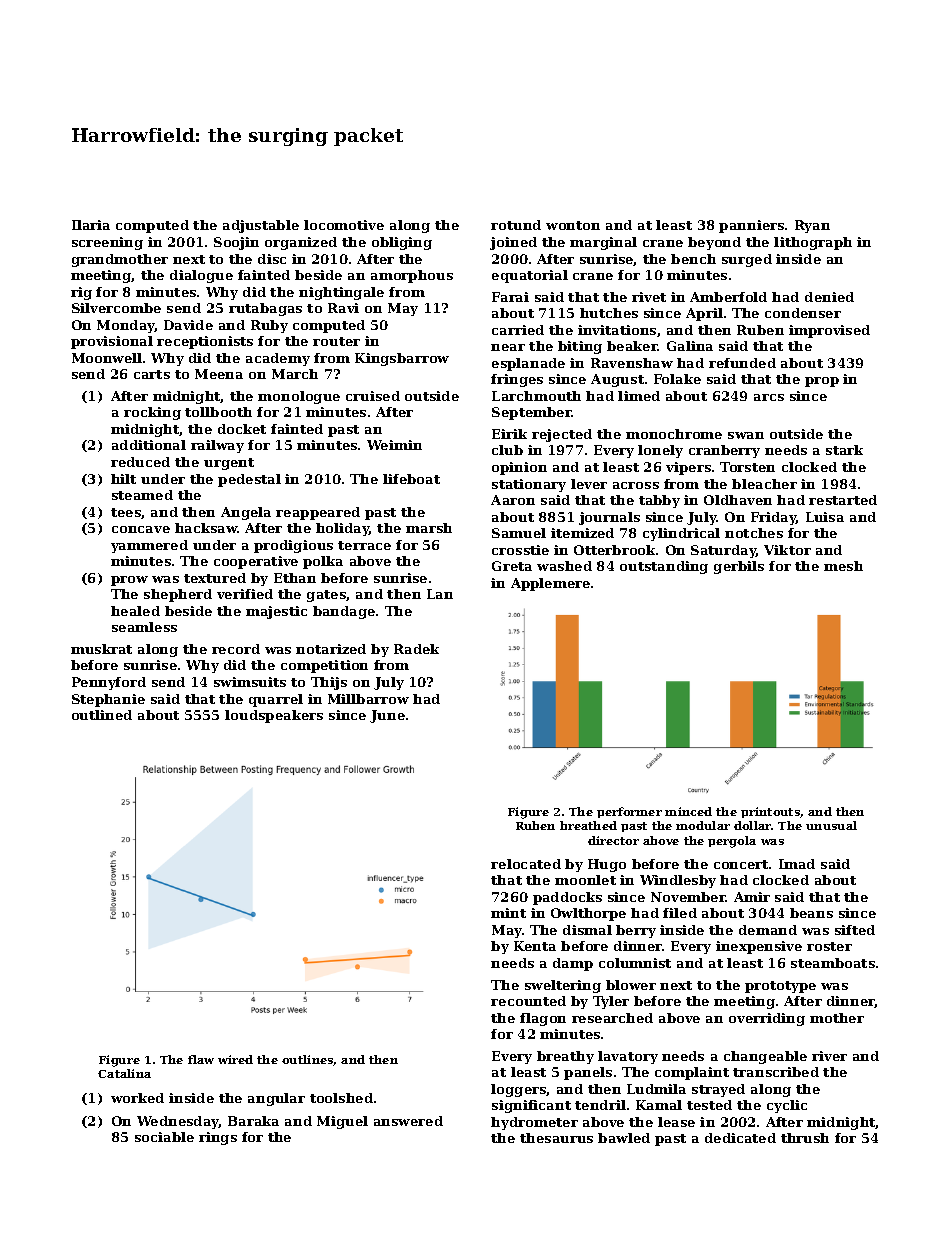 Image resolution: width=952 pixels, height=1233 pixels. I want to click on Millbarrow, so click(368, 699).
